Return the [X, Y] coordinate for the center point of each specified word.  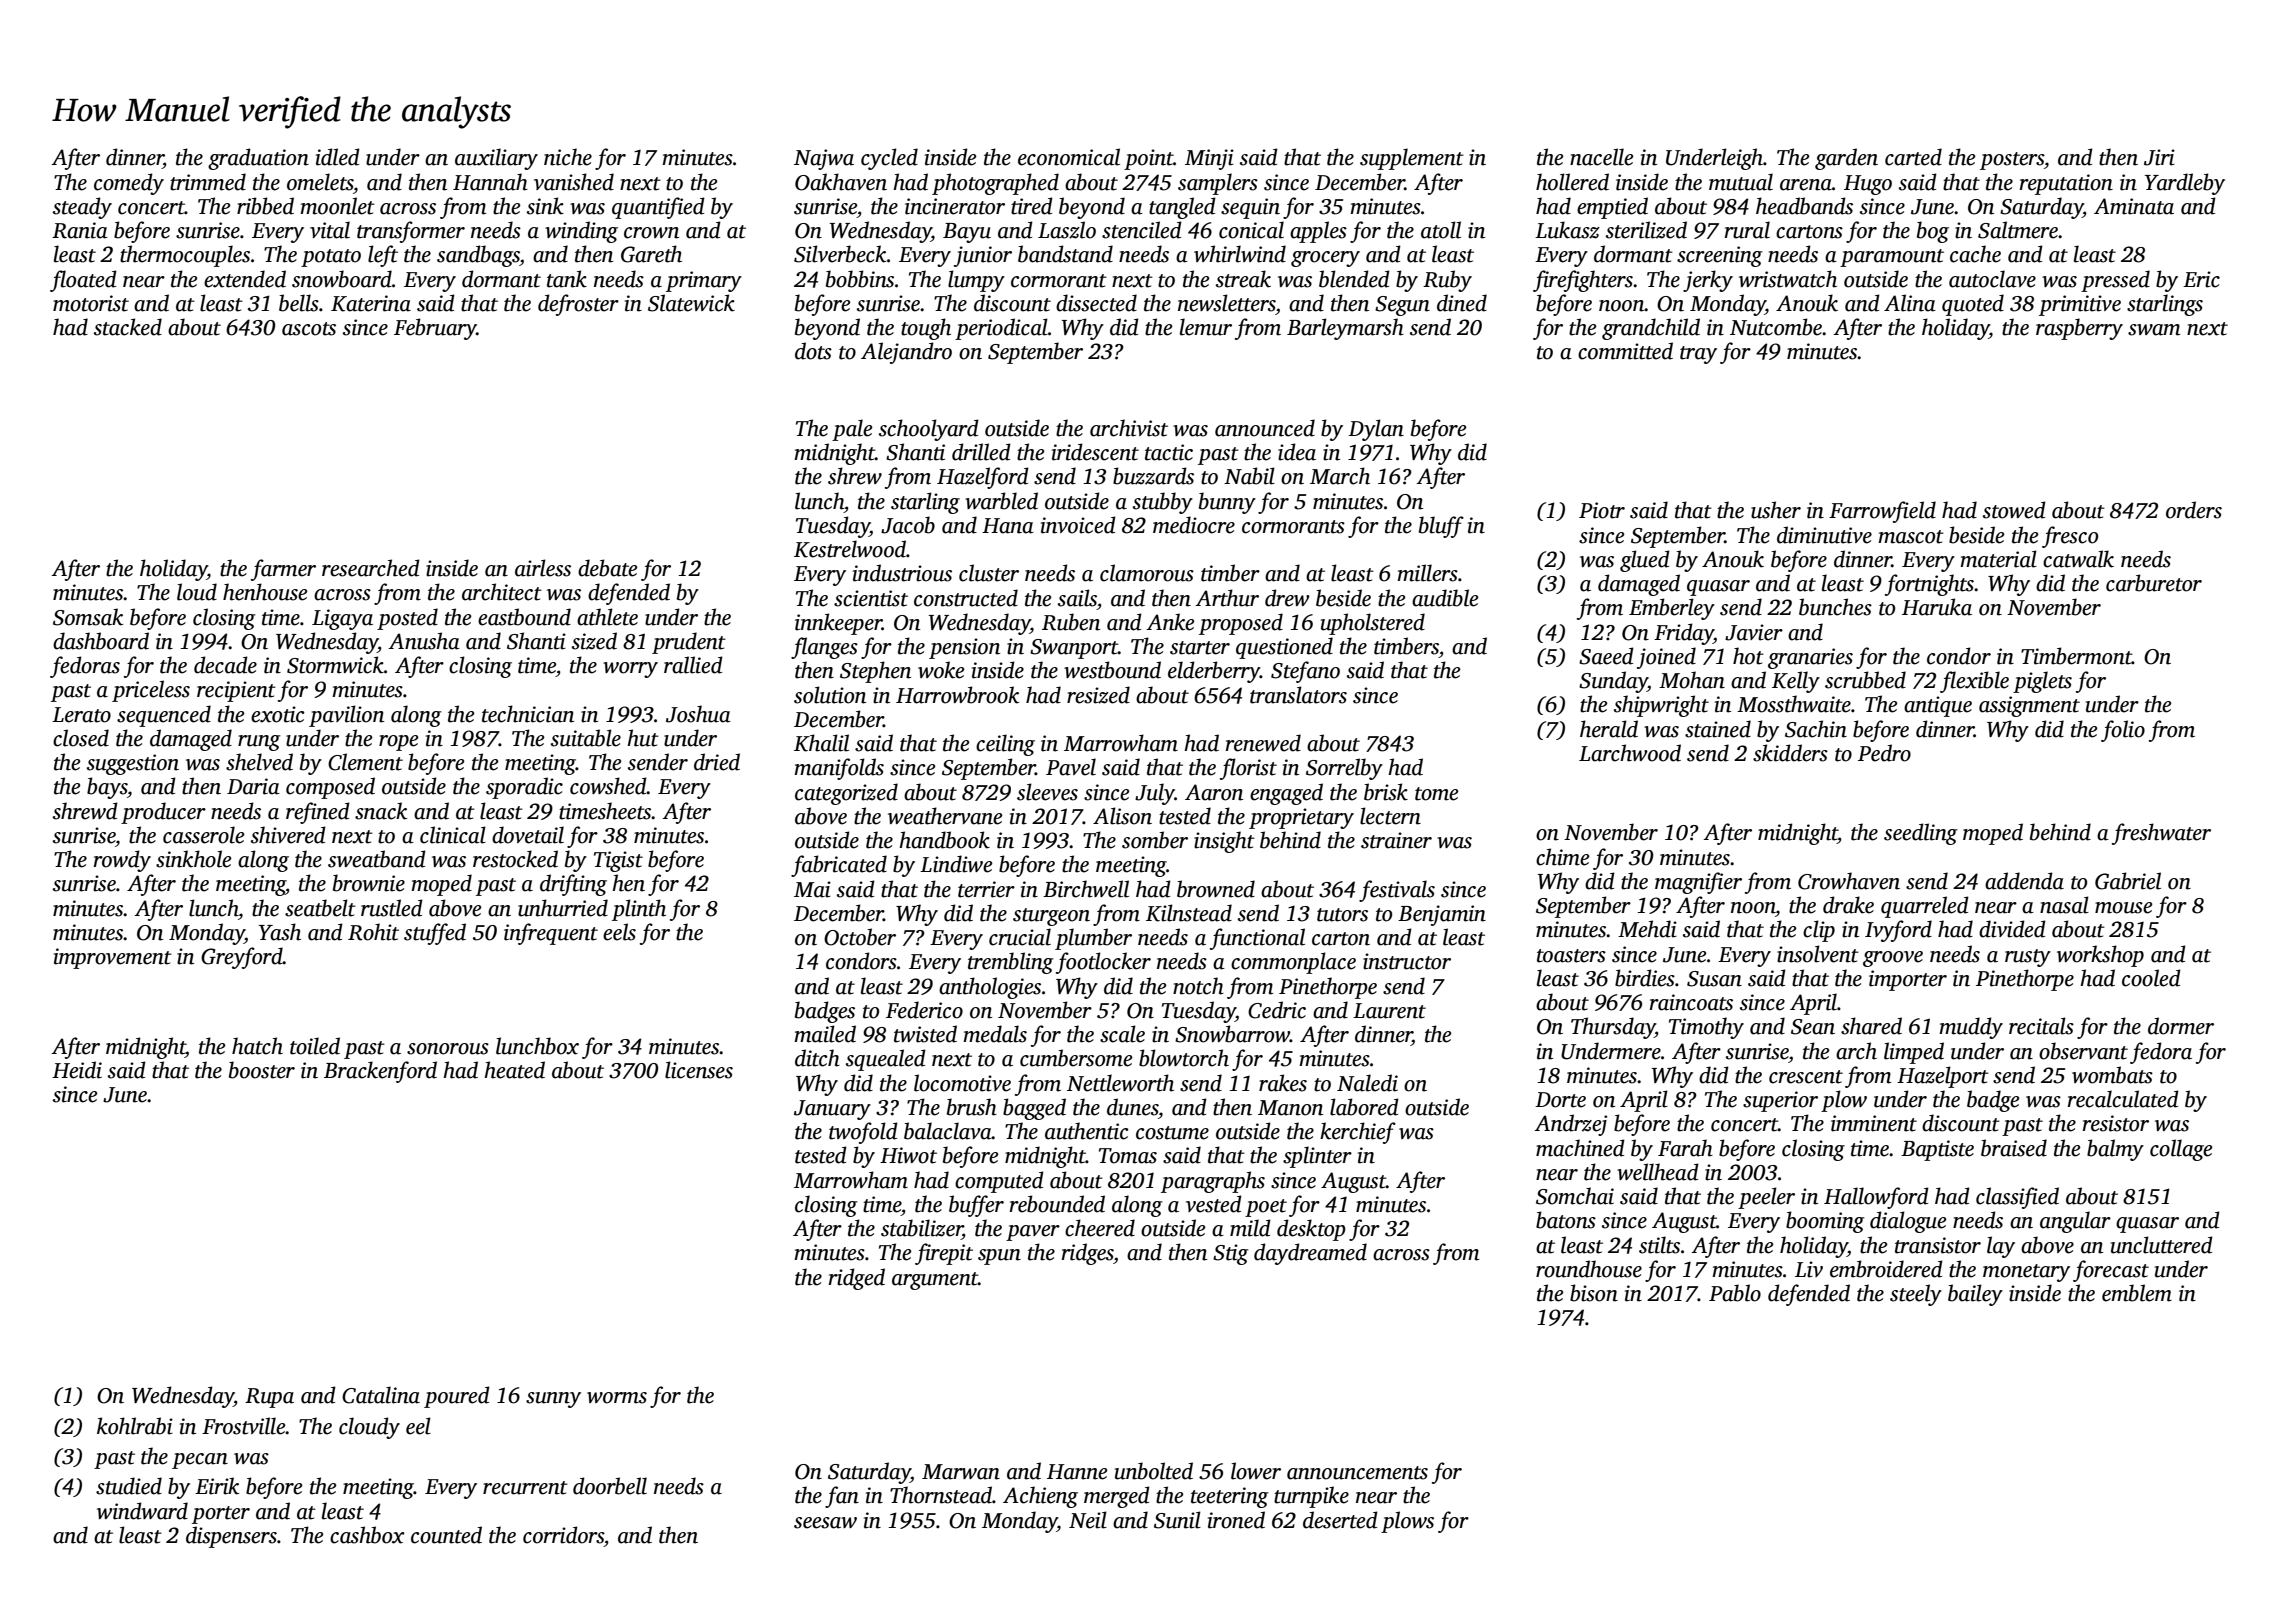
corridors [563, 1535]
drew [1287, 598]
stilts [1659, 1245]
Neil [1088, 1520]
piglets [2042, 682]
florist [1248, 769]
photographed [995, 184]
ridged [857, 1279]
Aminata [2134, 206]
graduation [258, 159]
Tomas [1128, 1156]
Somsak [88, 617]
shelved [259, 762]
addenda [2024, 881]
